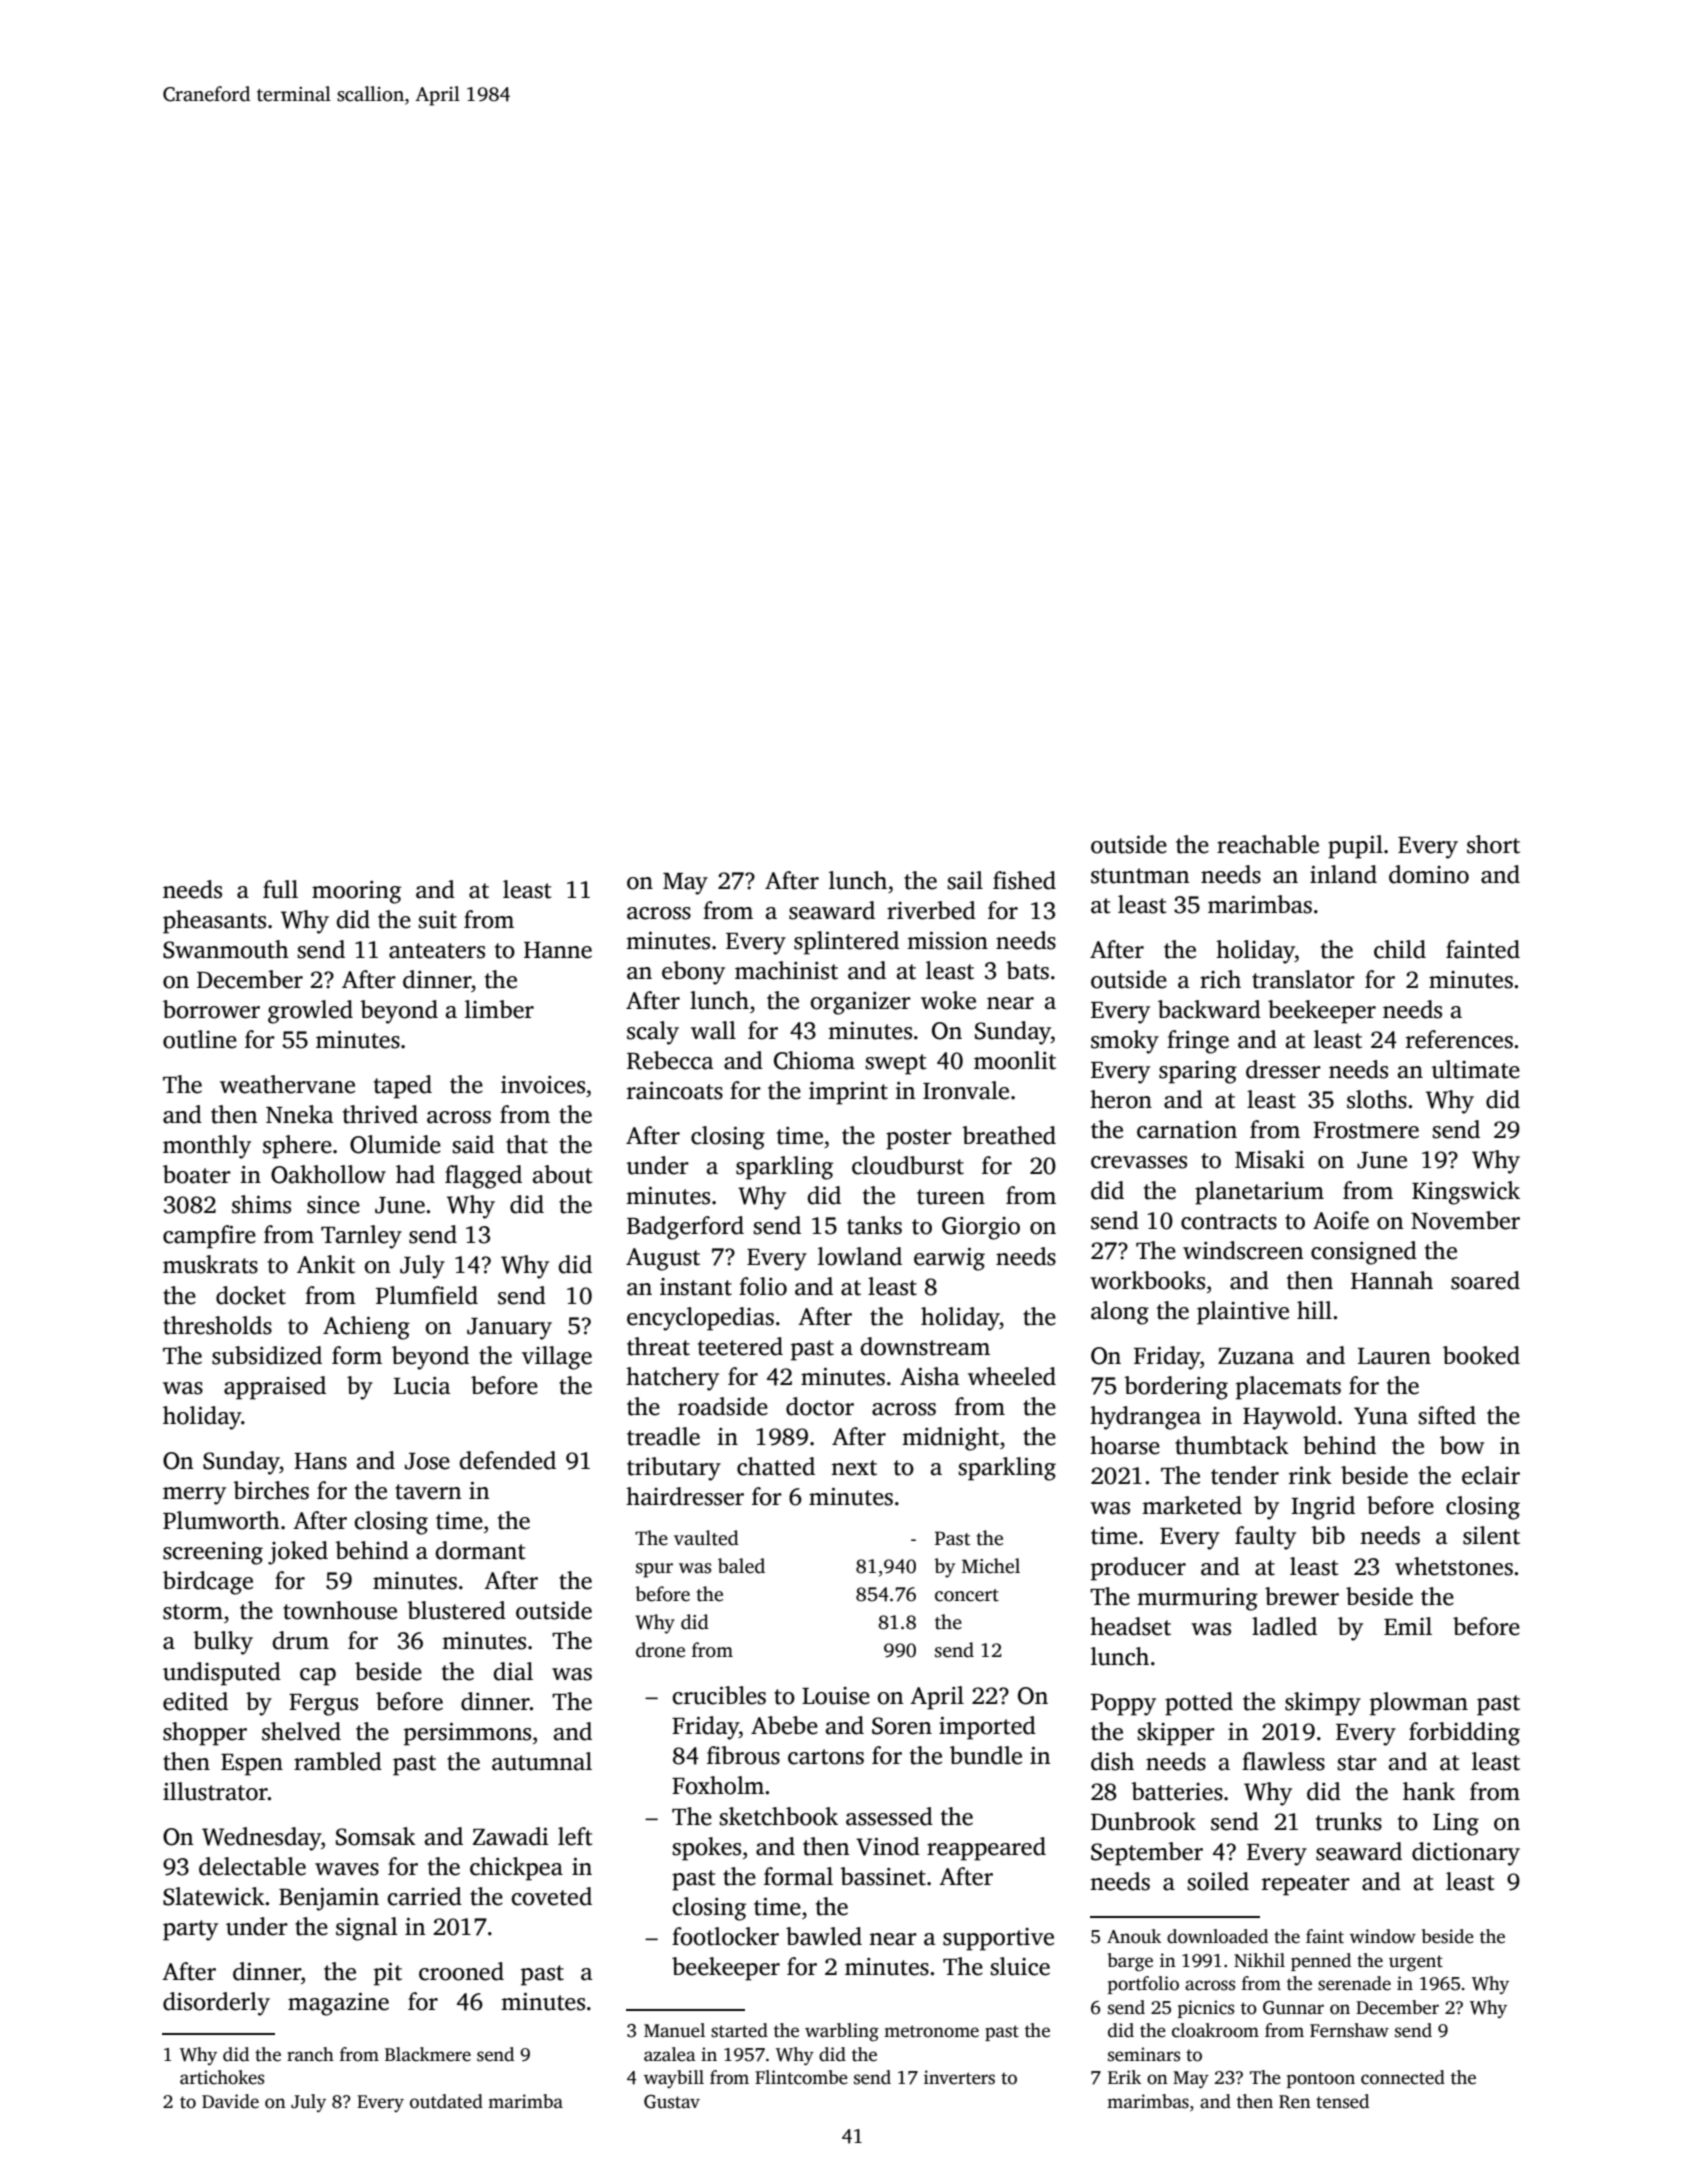 The height and width of the screenshot is (2178, 1683). I want to click on thresholds, so click(217, 1325).
